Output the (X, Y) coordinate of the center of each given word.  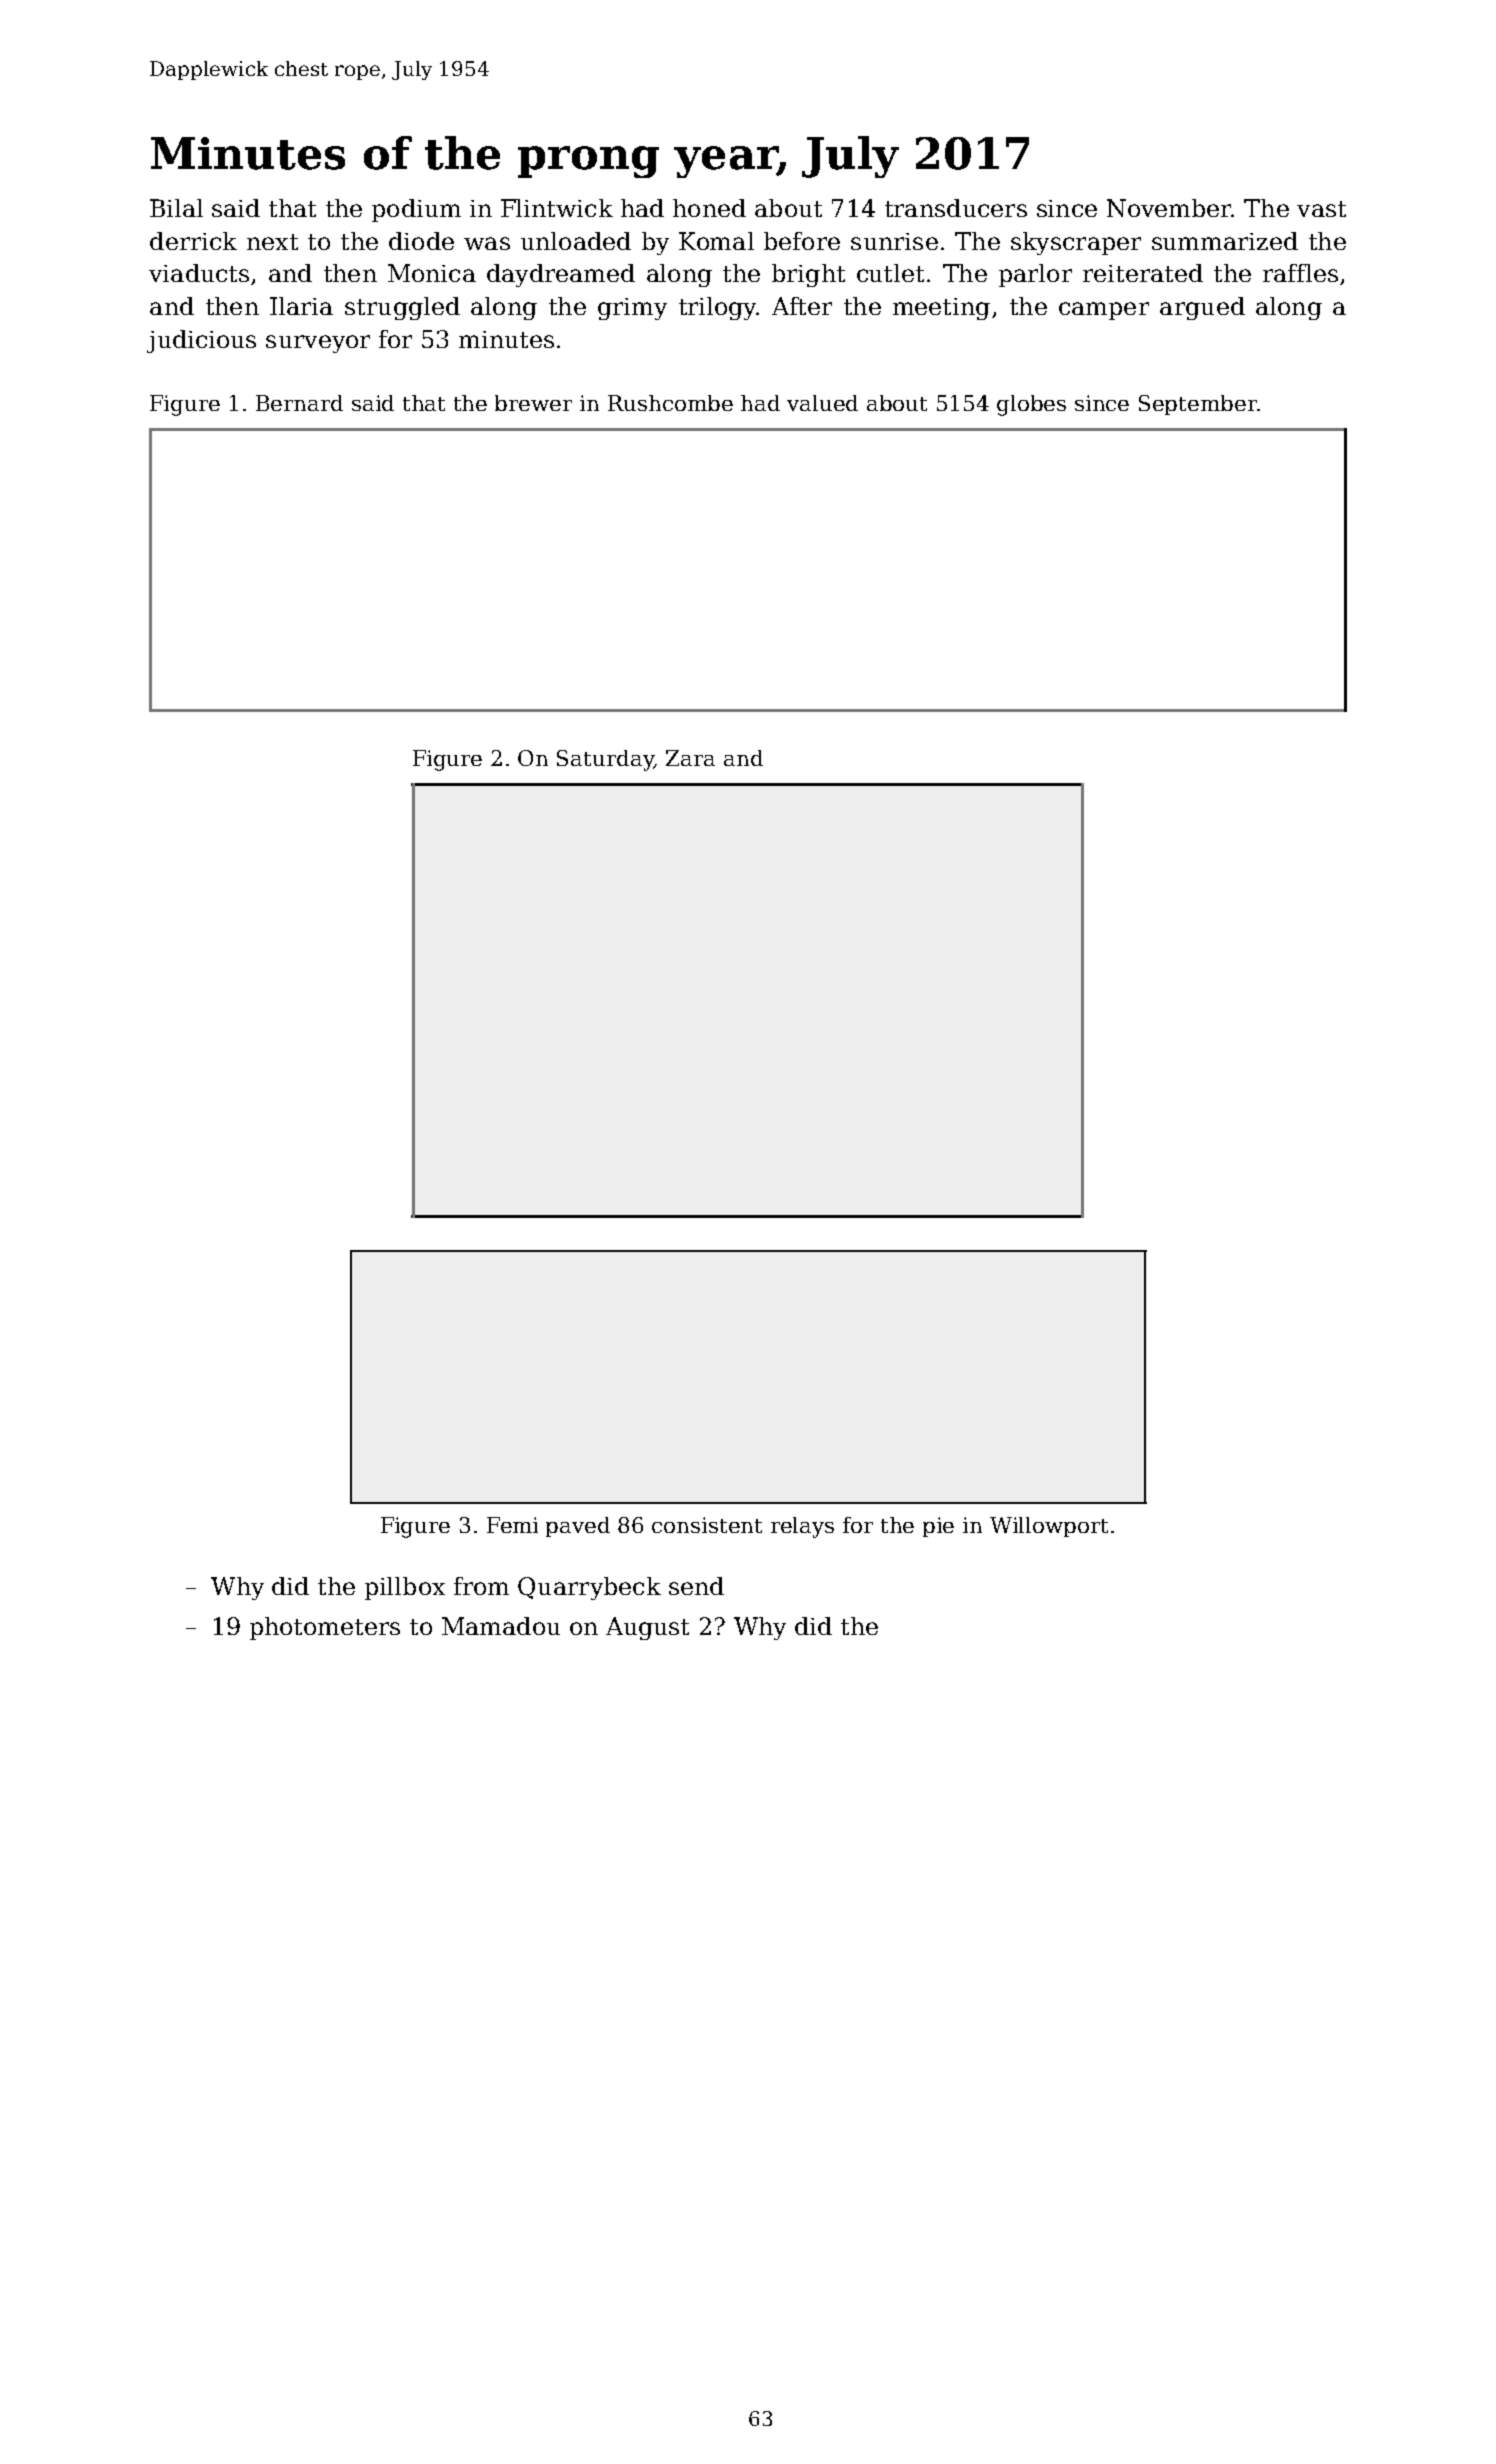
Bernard (299, 403)
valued (822, 403)
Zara (690, 758)
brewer (533, 403)
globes (1031, 405)
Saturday (605, 760)
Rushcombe (670, 403)
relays (802, 1527)
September (1198, 405)
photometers (325, 1628)
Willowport (1049, 1527)
